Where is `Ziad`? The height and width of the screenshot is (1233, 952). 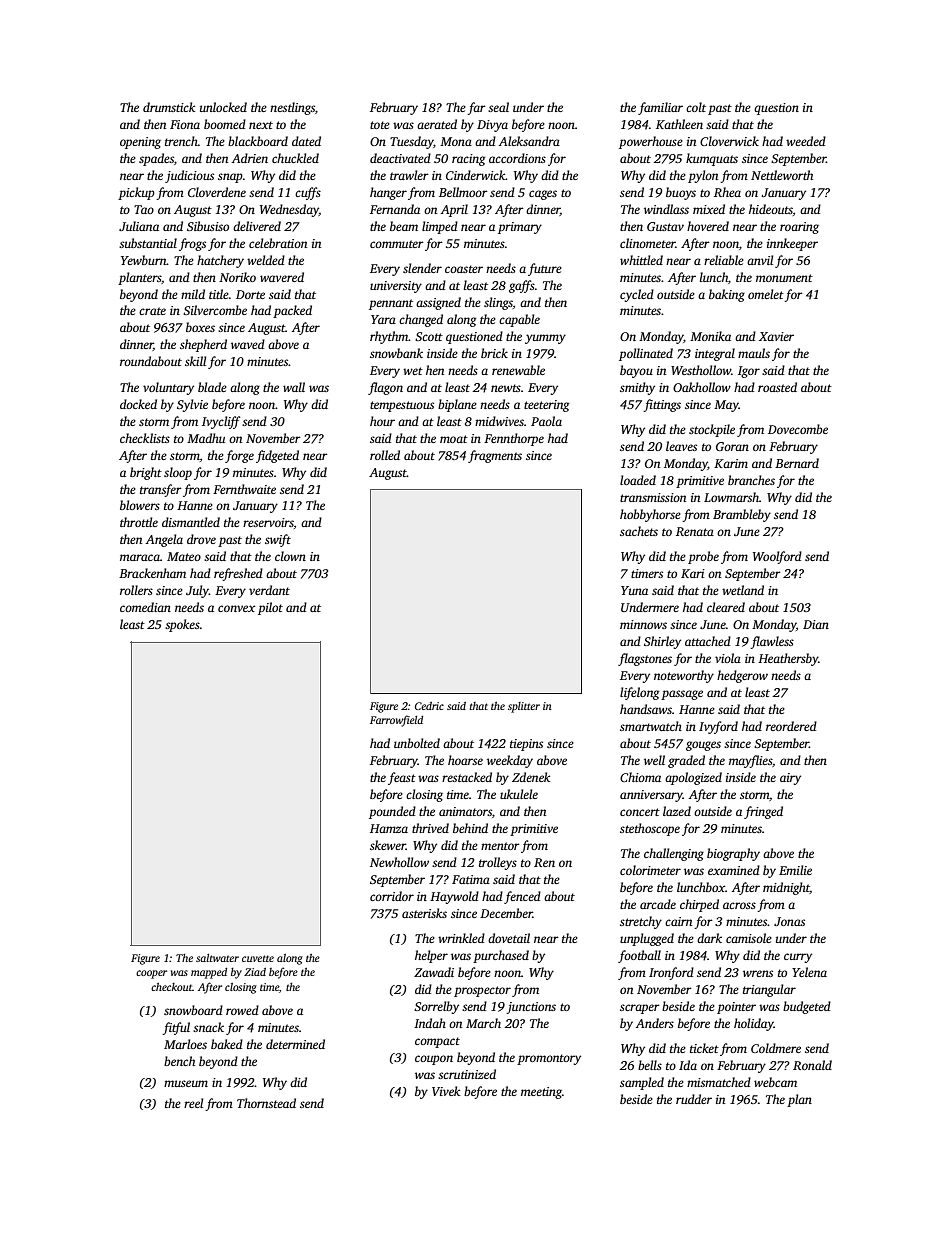 Ziad is located at coordinates (255, 972).
